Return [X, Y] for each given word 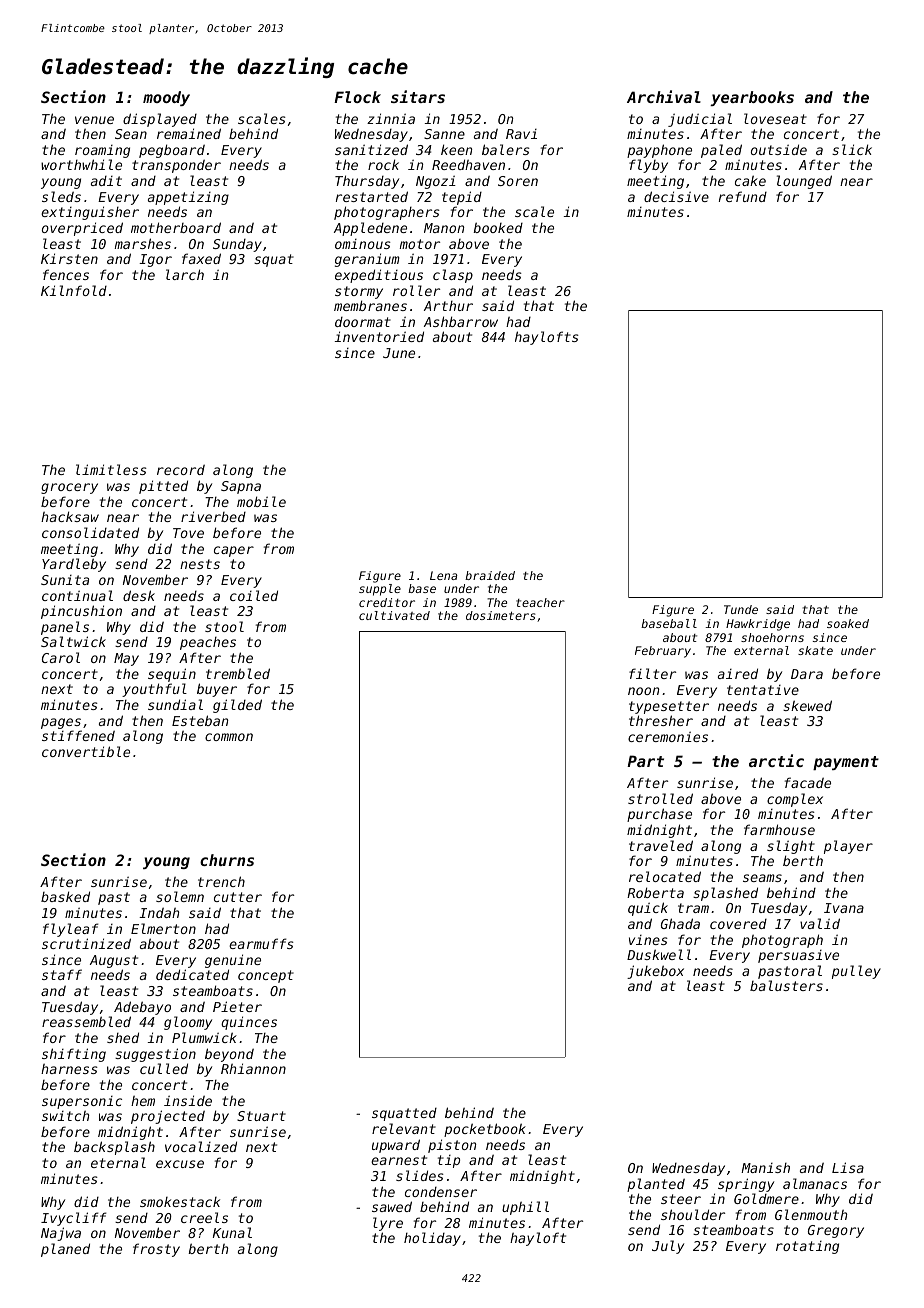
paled [721, 151]
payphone [659, 151]
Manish [765, 1168]
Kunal [232, 1232]
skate [815, 650]
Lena [443, 575]
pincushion [81, 612]
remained [189, 133]
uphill [525, 1208]
